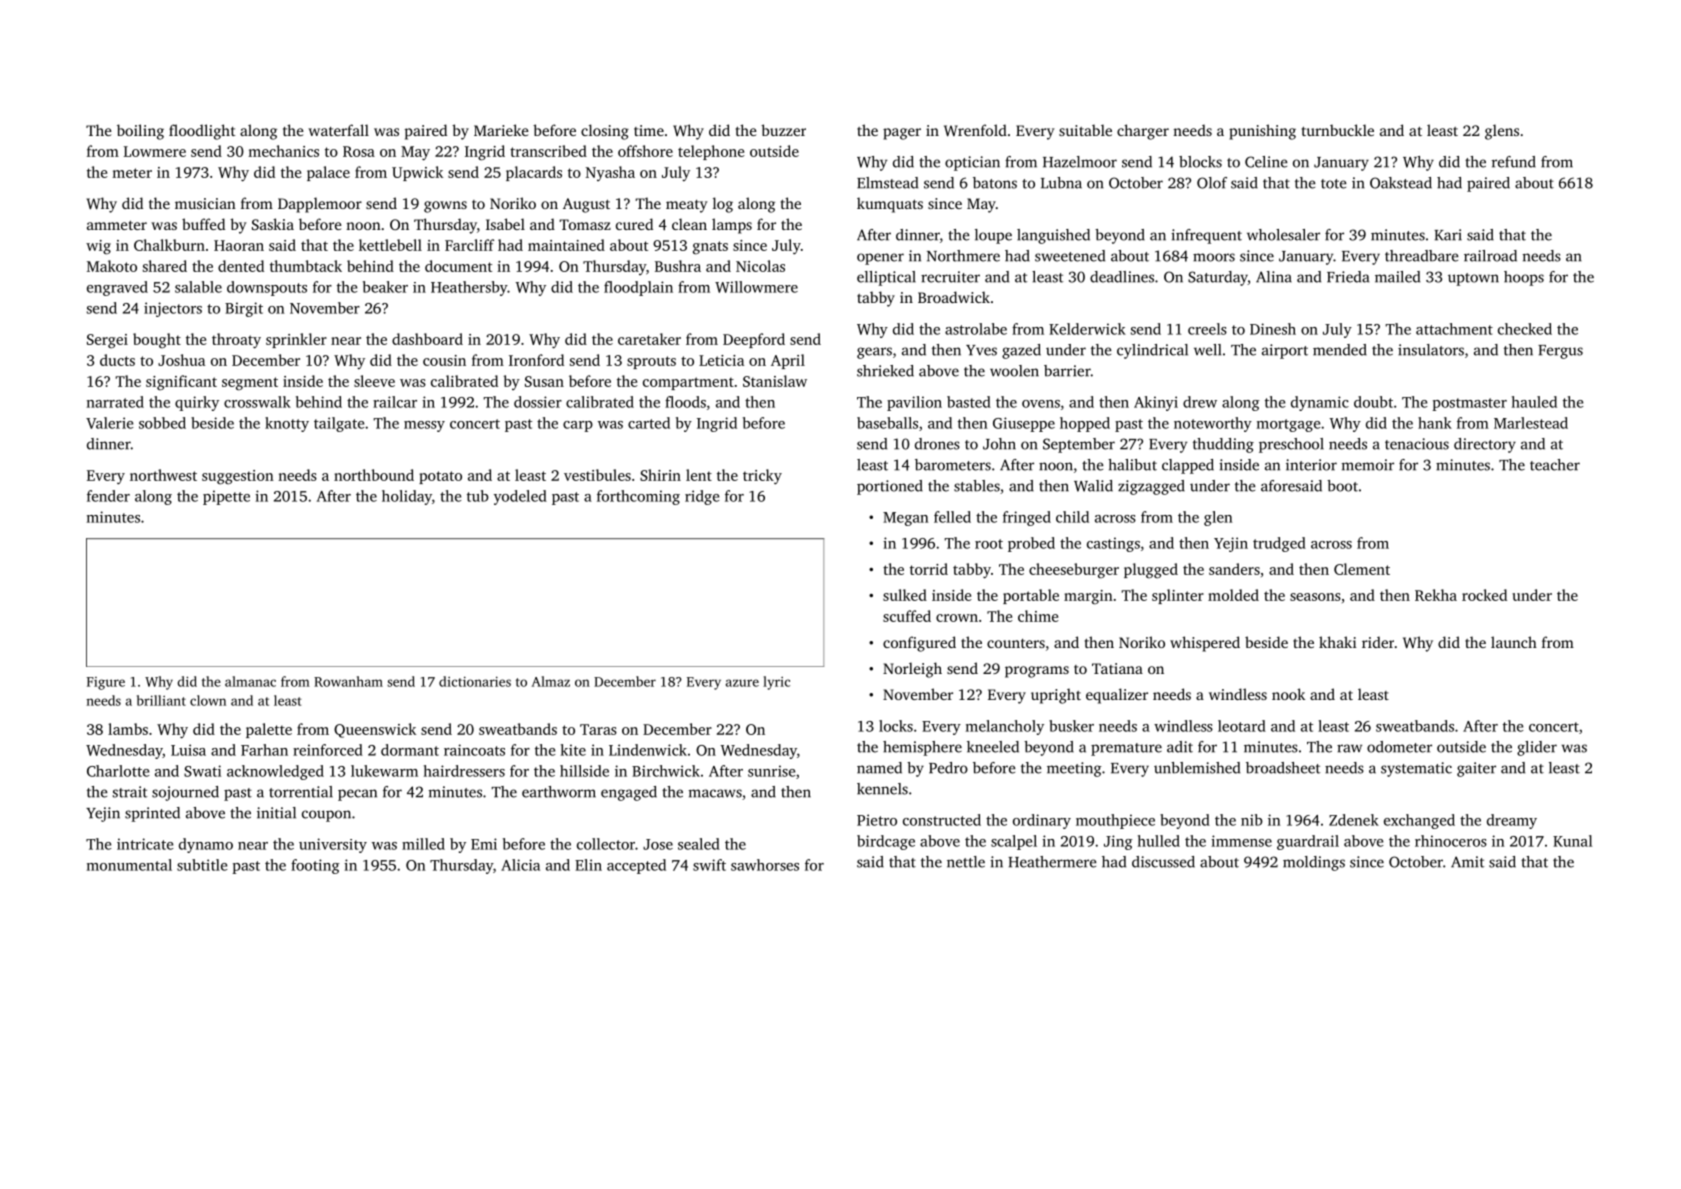 The width and height of the image is (1681, 1189). I want to click on fender, so click(108, 496).
